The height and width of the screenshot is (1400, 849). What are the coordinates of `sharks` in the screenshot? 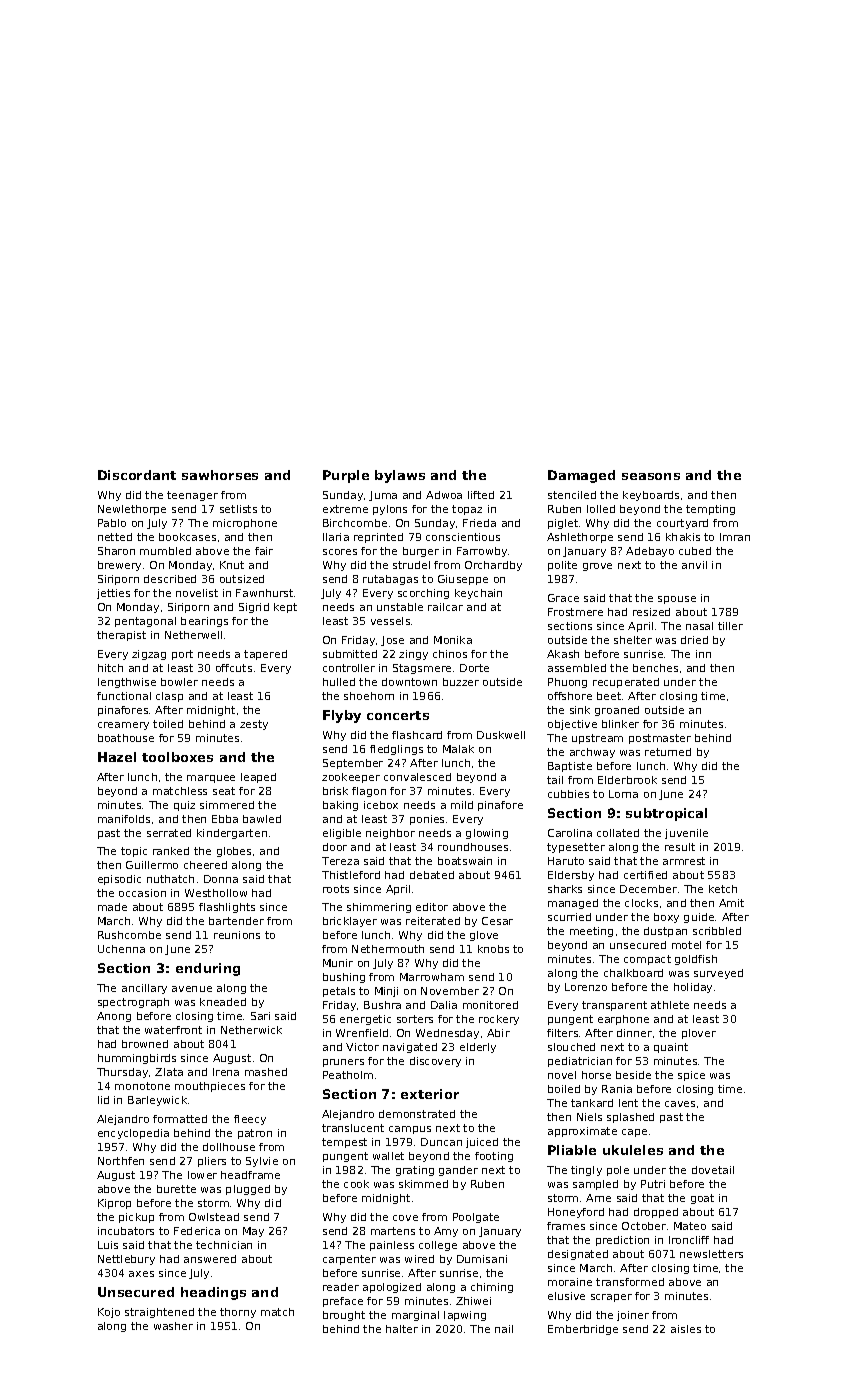 It's located at (565, 889).
